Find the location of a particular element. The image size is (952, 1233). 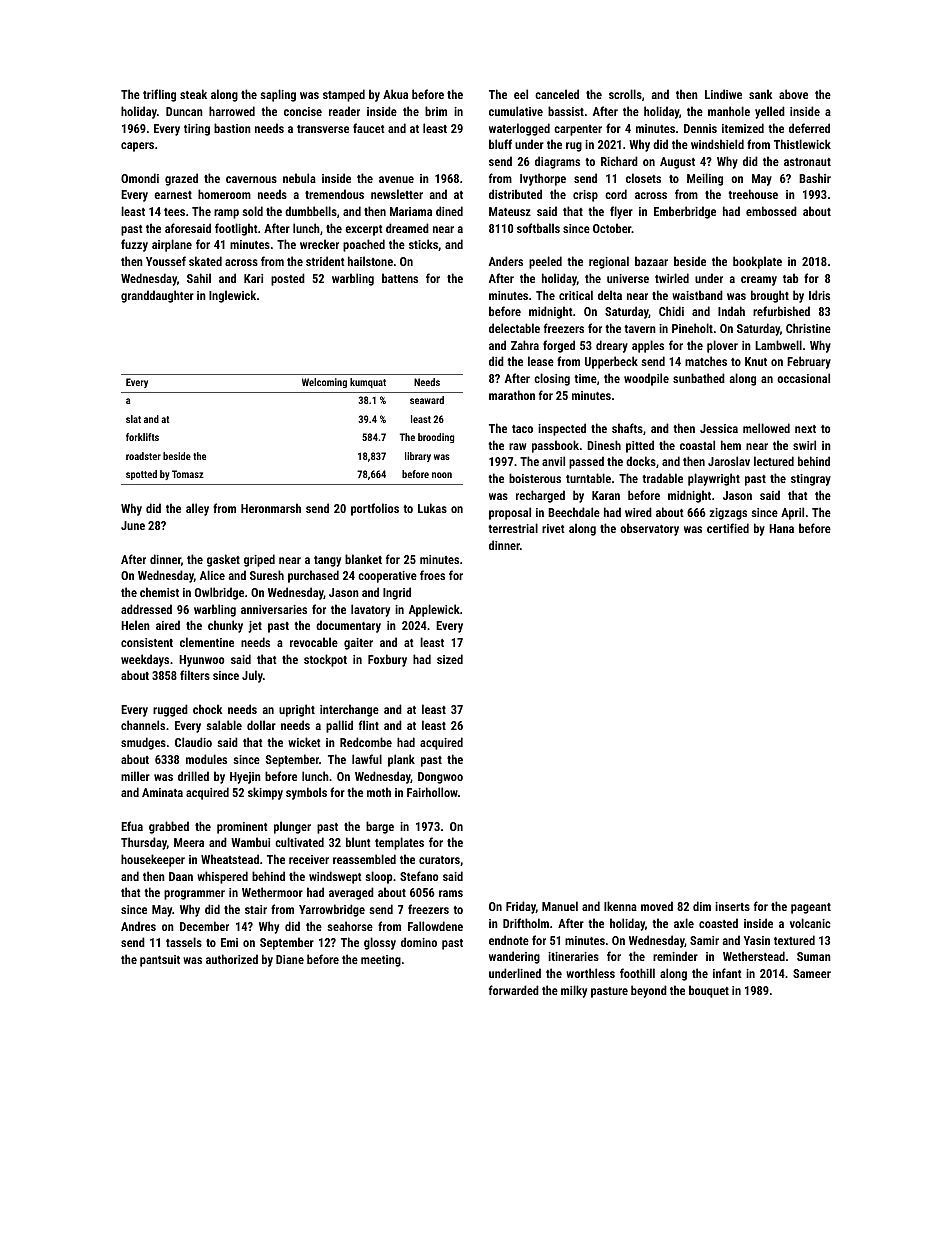

Idris is located at coordinates (819, 295).
